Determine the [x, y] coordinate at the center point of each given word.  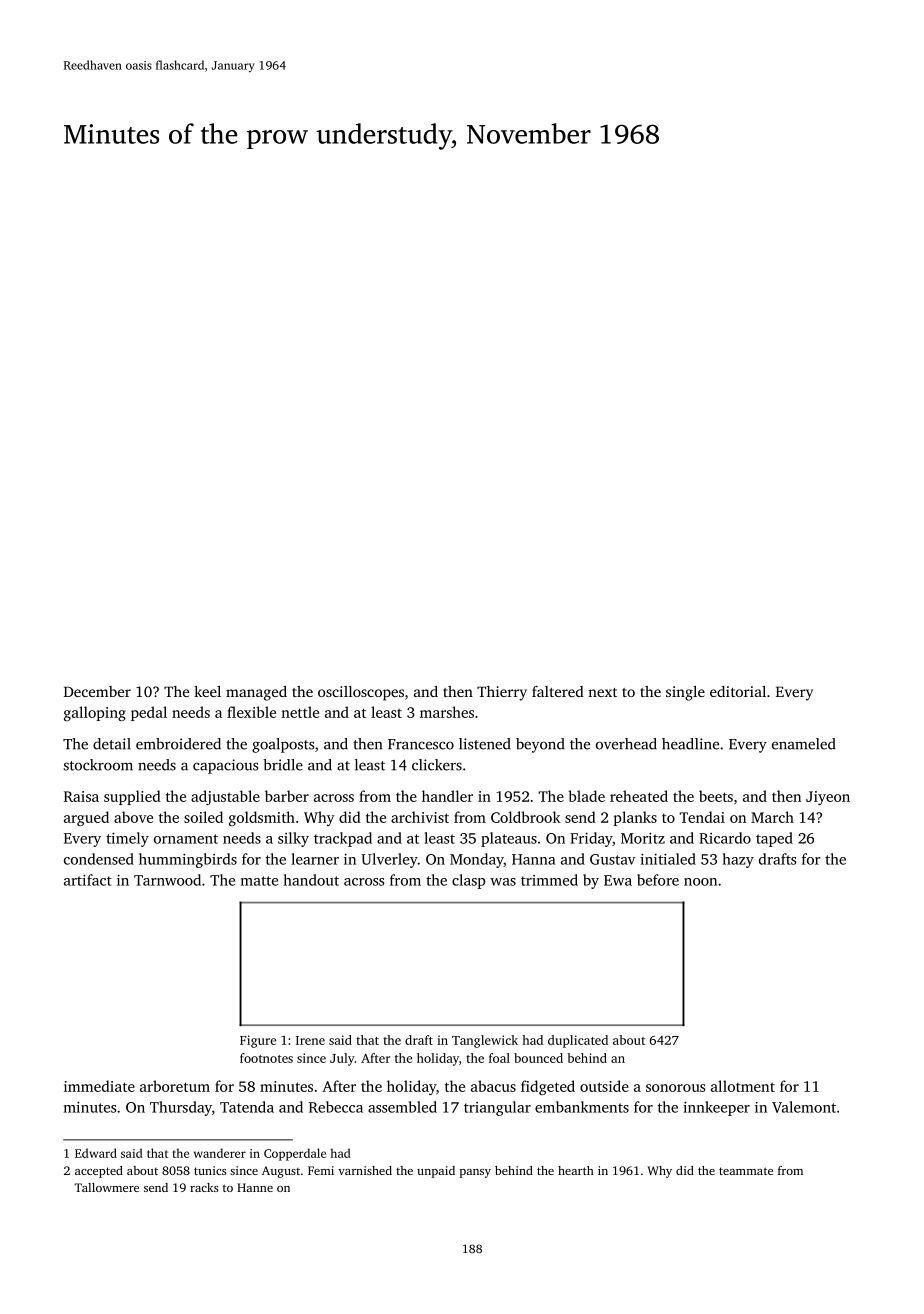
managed [256, 693]
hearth [576, 1170]
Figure [258, 1041]
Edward [96, 1153]
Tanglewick [485, 1041]
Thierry [502, 693]
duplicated [578, 1041]
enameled [804, 744]
